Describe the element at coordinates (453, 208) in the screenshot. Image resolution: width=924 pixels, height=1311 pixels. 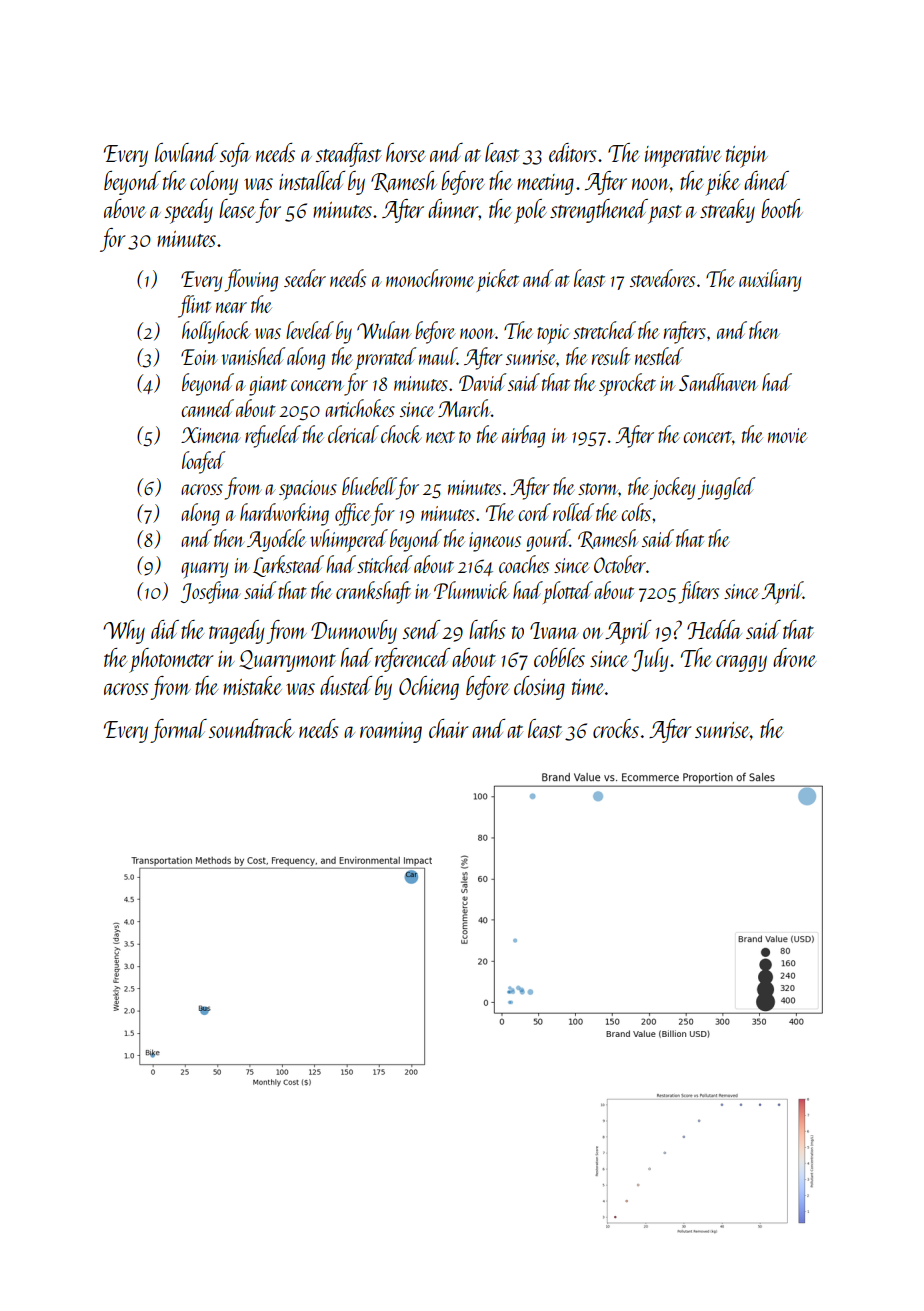
I see `dinner` at that location.
